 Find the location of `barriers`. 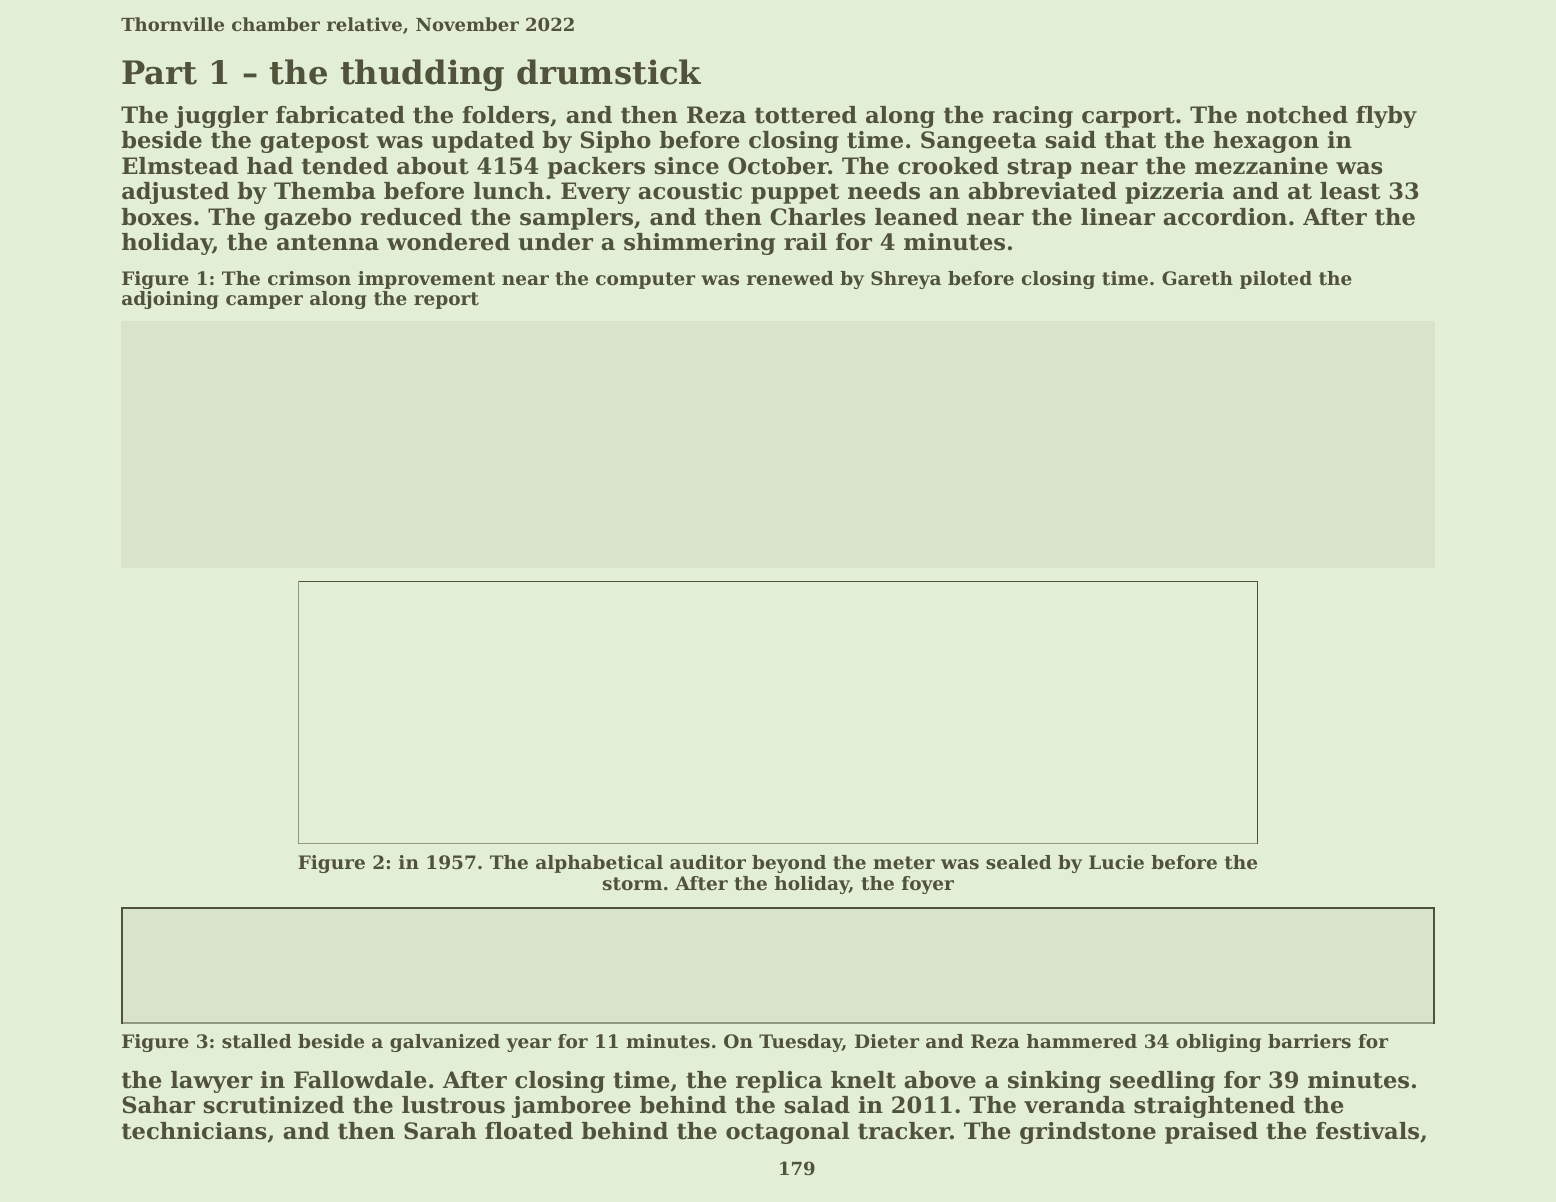

barriers is located at coordinates (1309, 1041).
